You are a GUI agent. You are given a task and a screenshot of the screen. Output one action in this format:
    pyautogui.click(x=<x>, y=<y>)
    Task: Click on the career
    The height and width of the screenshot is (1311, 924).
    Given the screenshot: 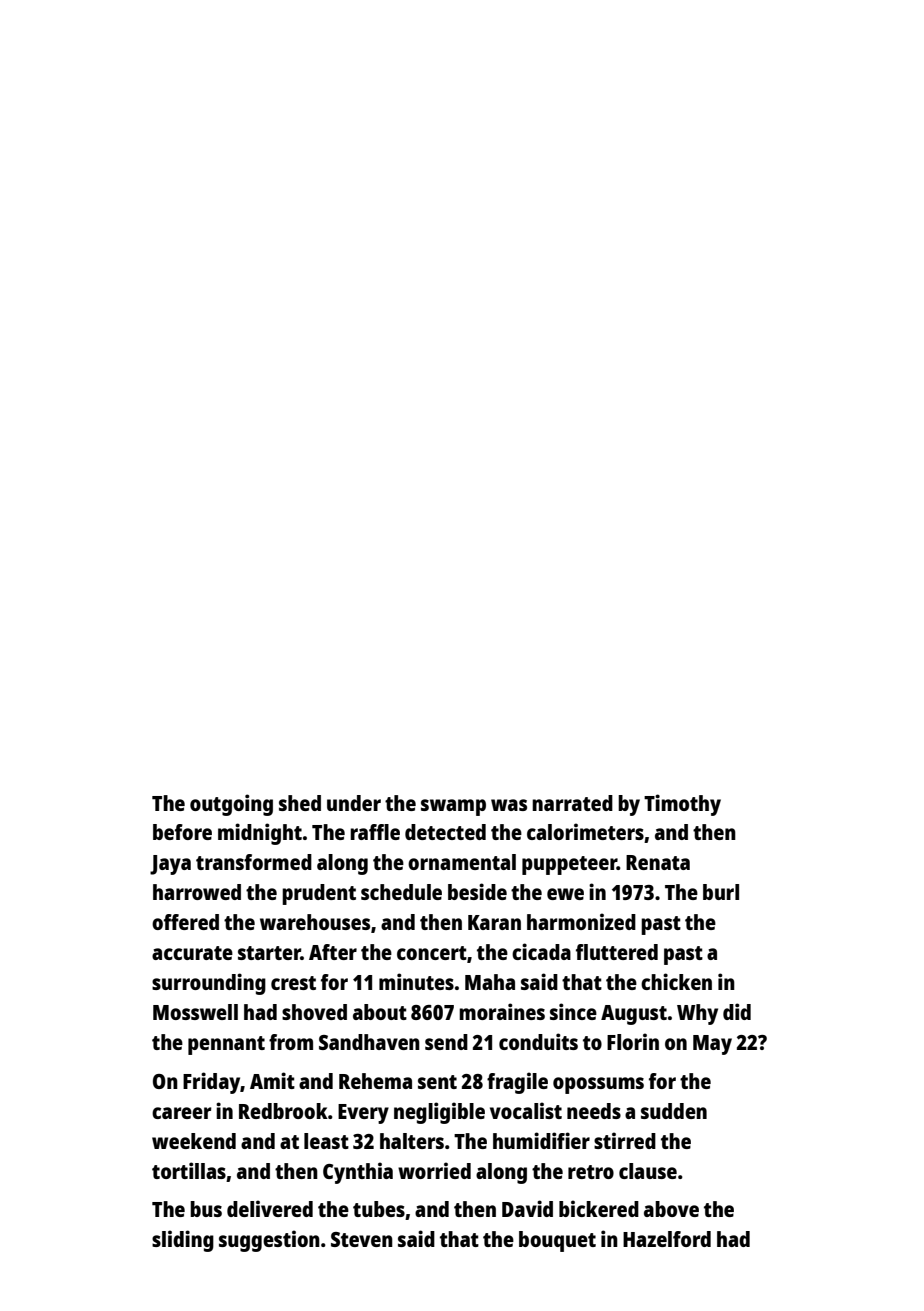 What is the action you would take?
    pyautogui.click(x=182, y=1113)
